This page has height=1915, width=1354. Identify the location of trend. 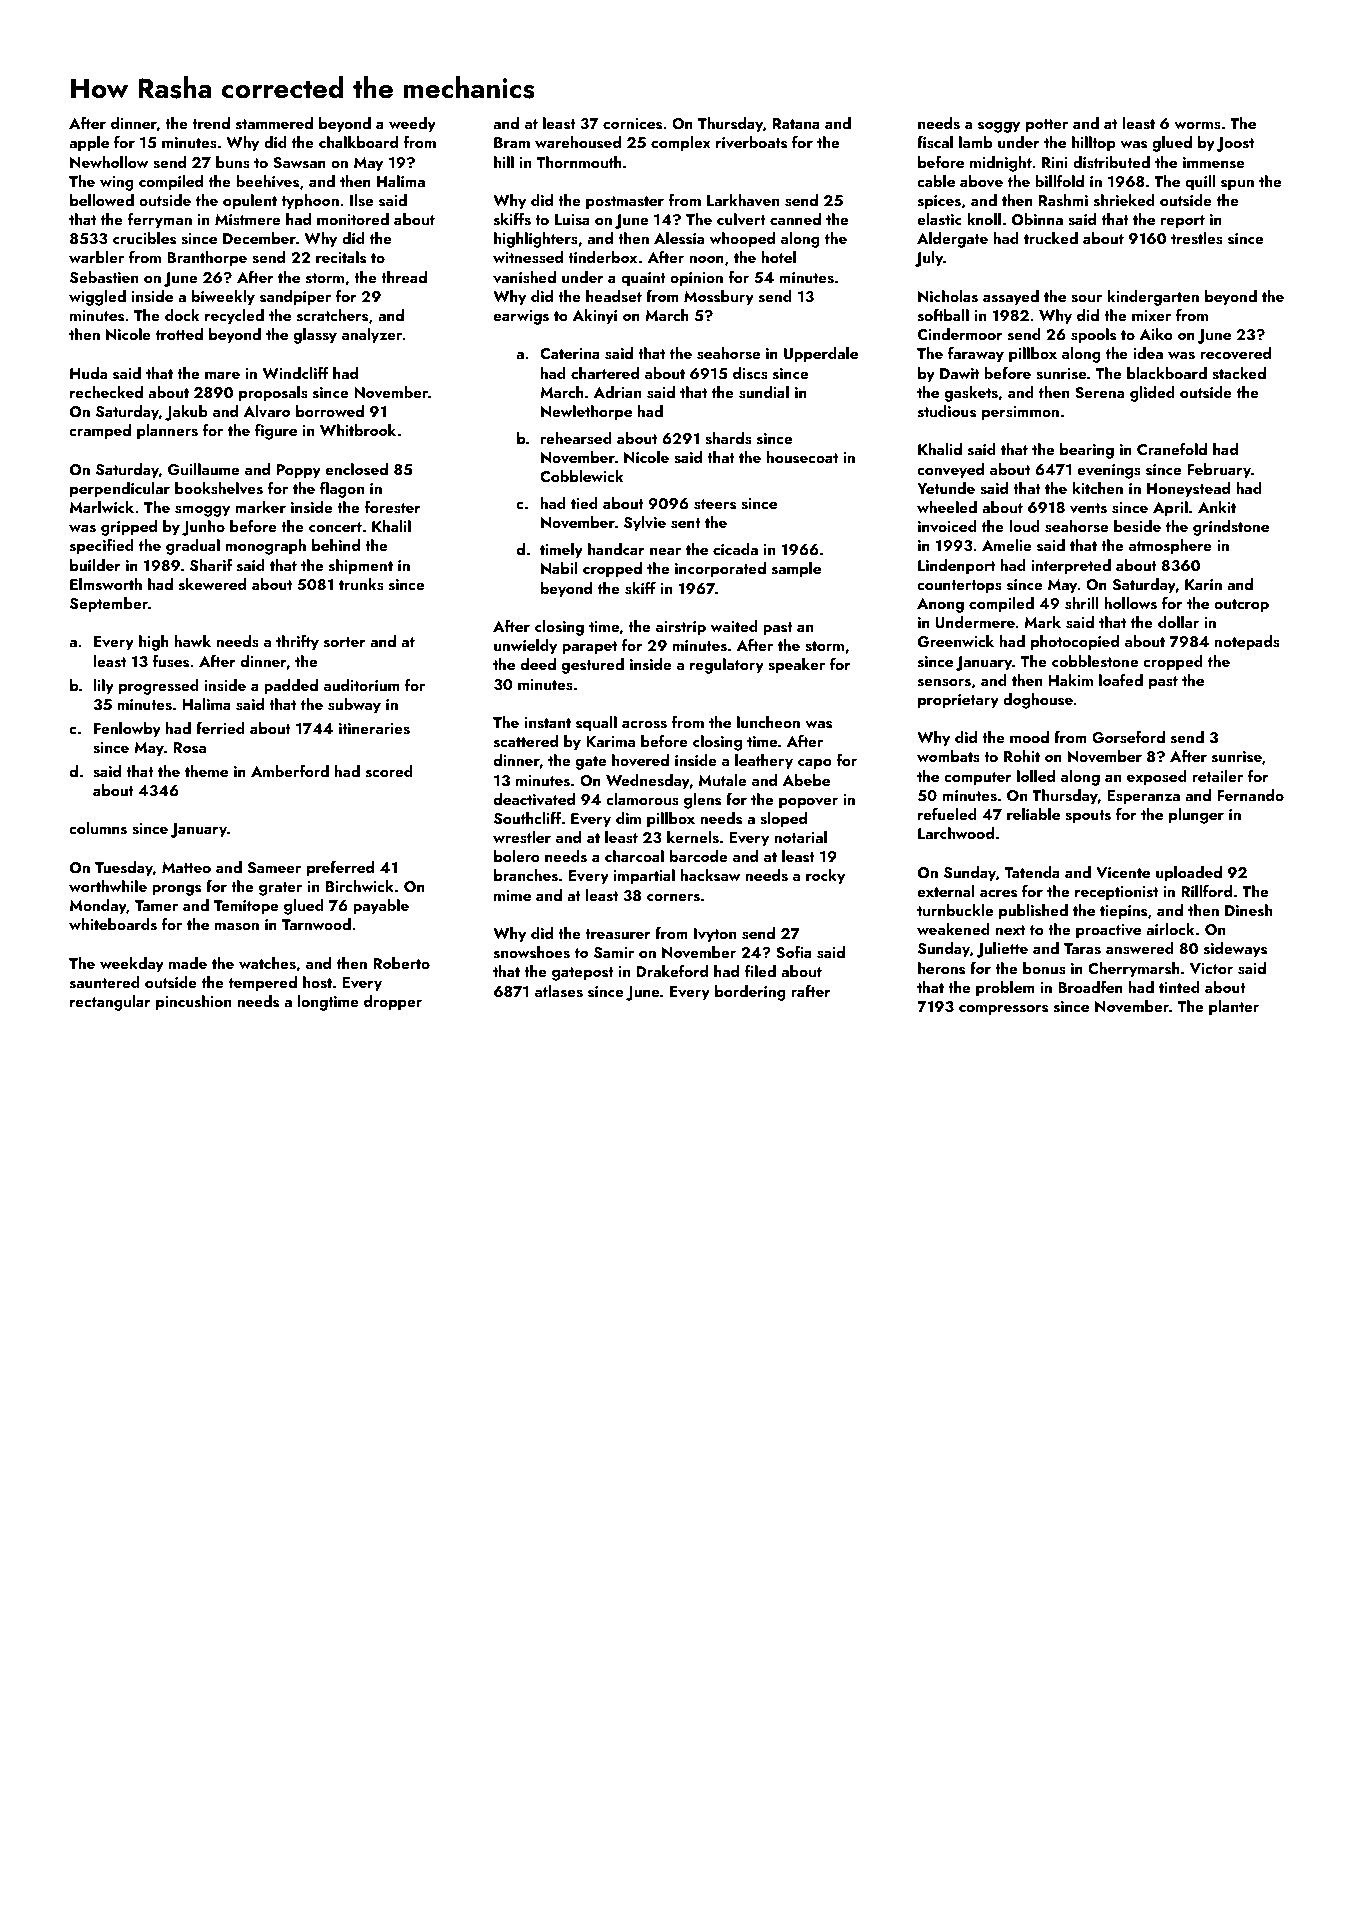
(211, 123).
